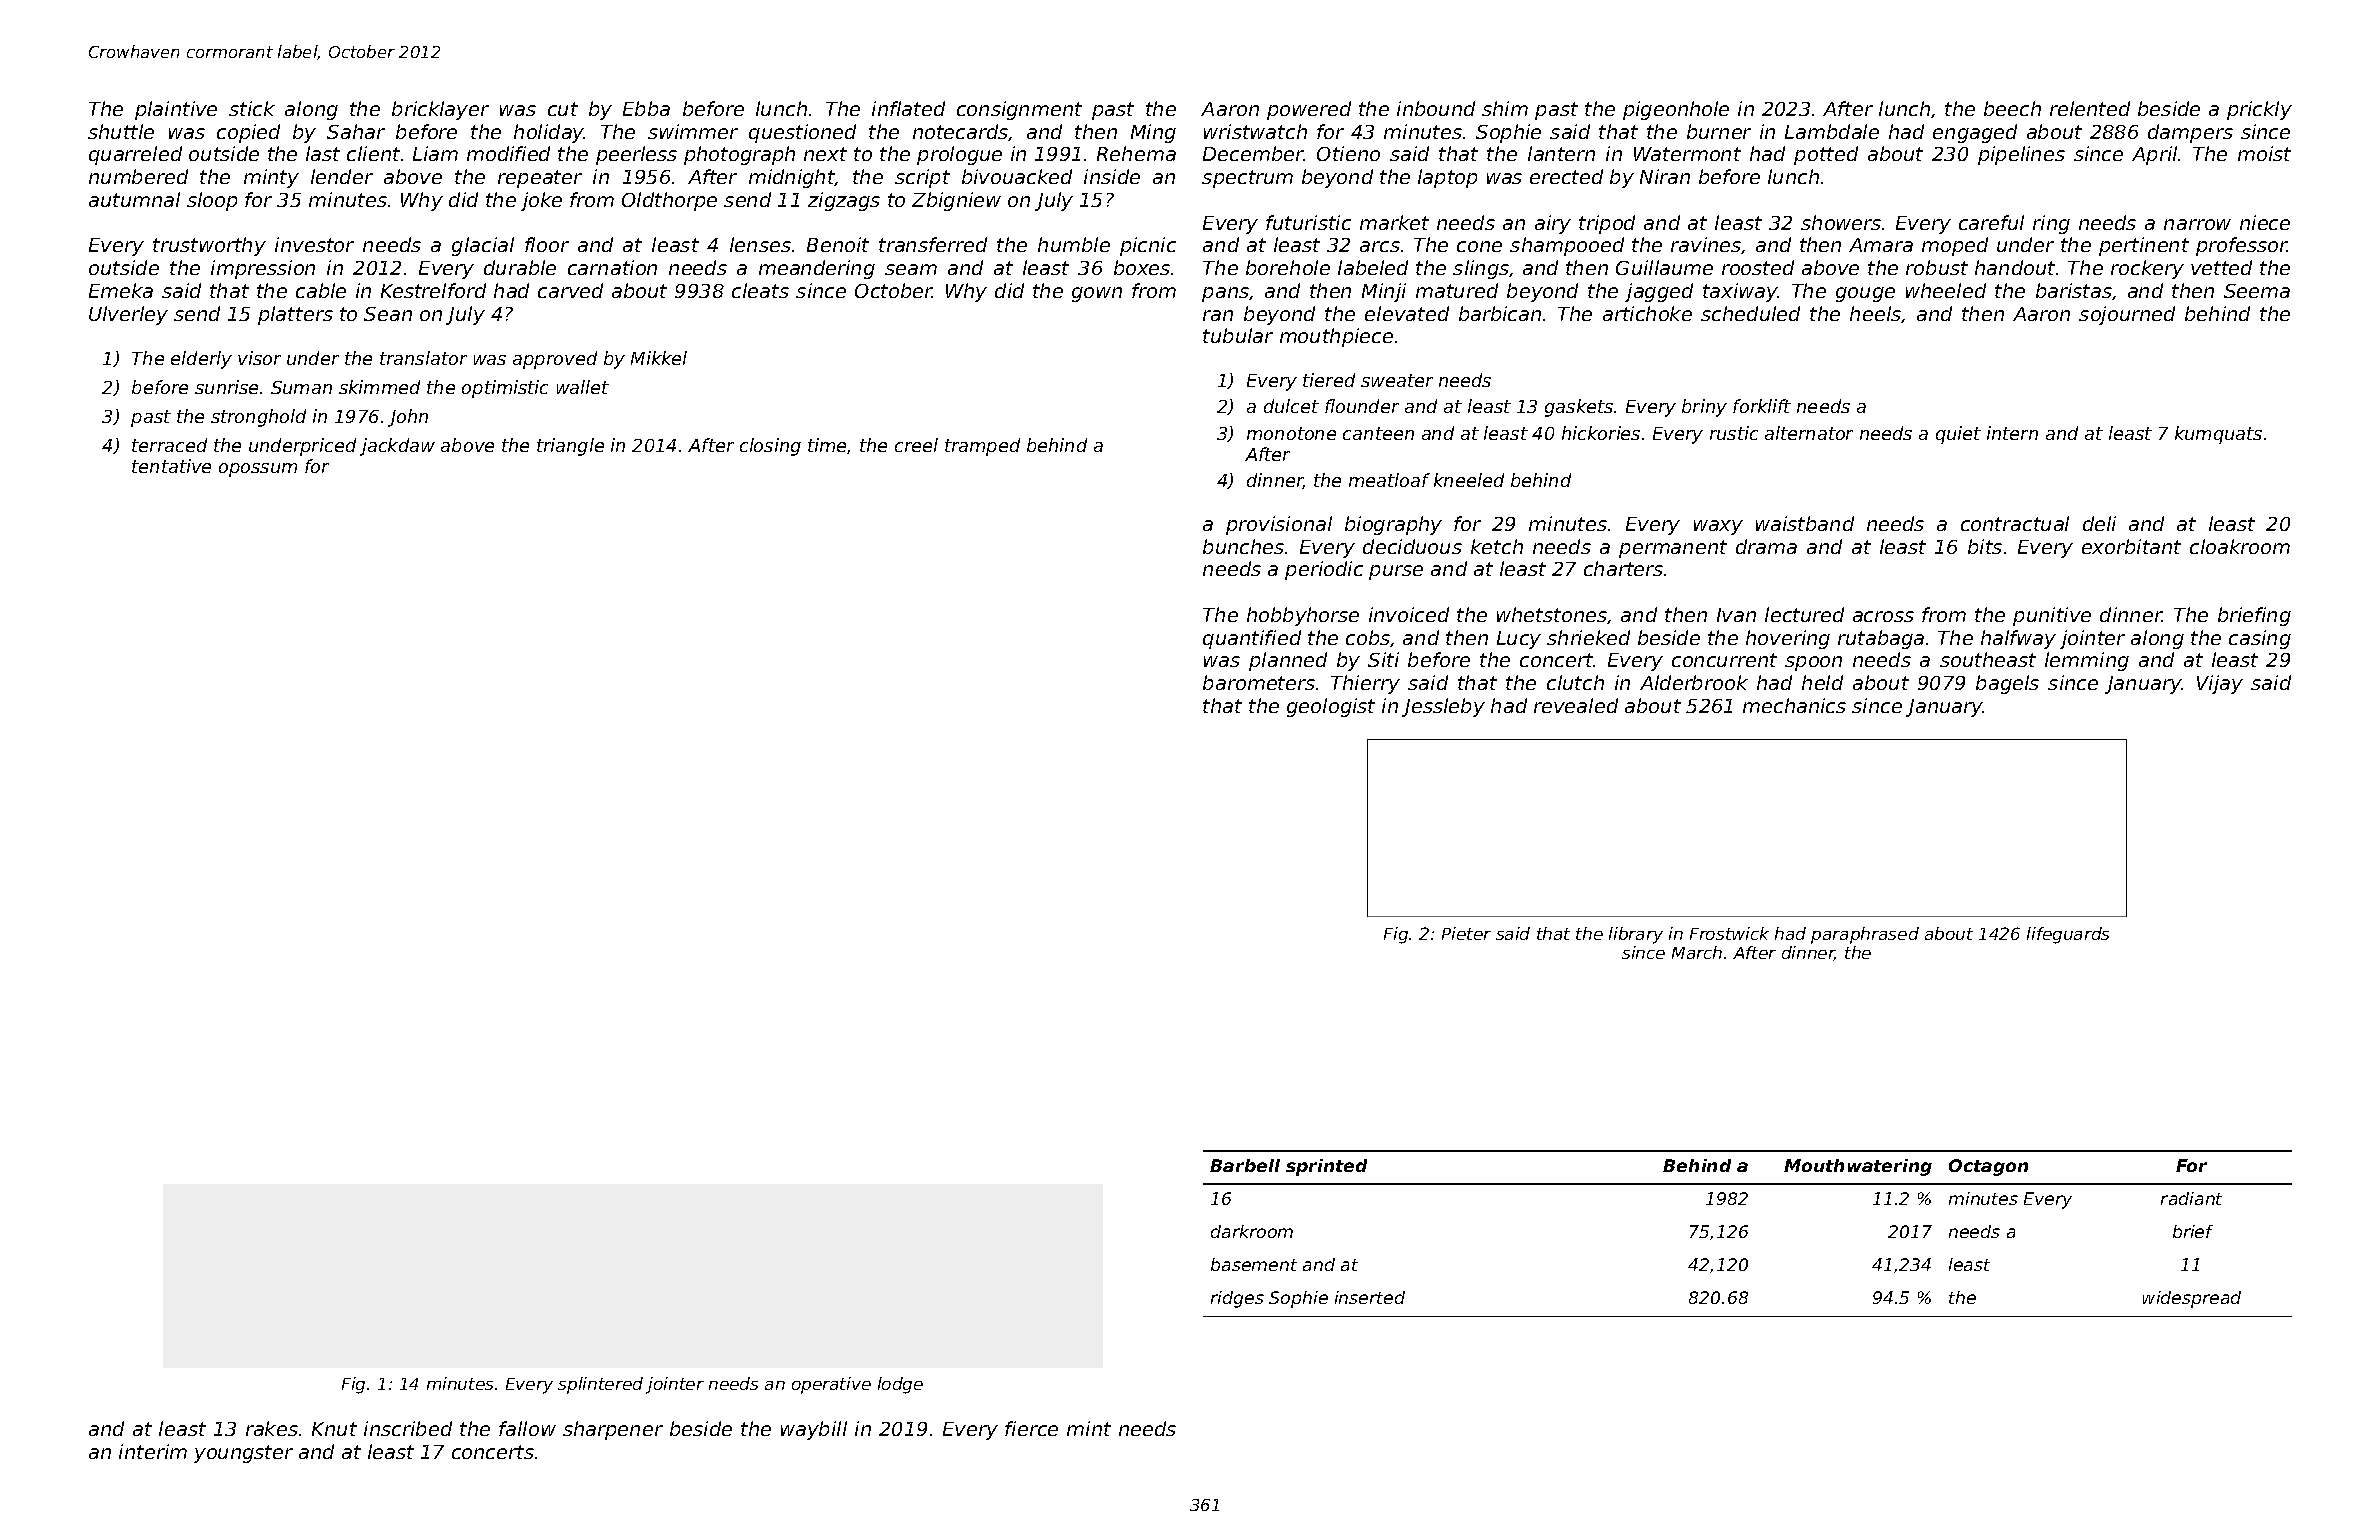  What do you see at coordinates (243, 1454) in the document?
I see `youngster` at bounding box center [243, 1454].
